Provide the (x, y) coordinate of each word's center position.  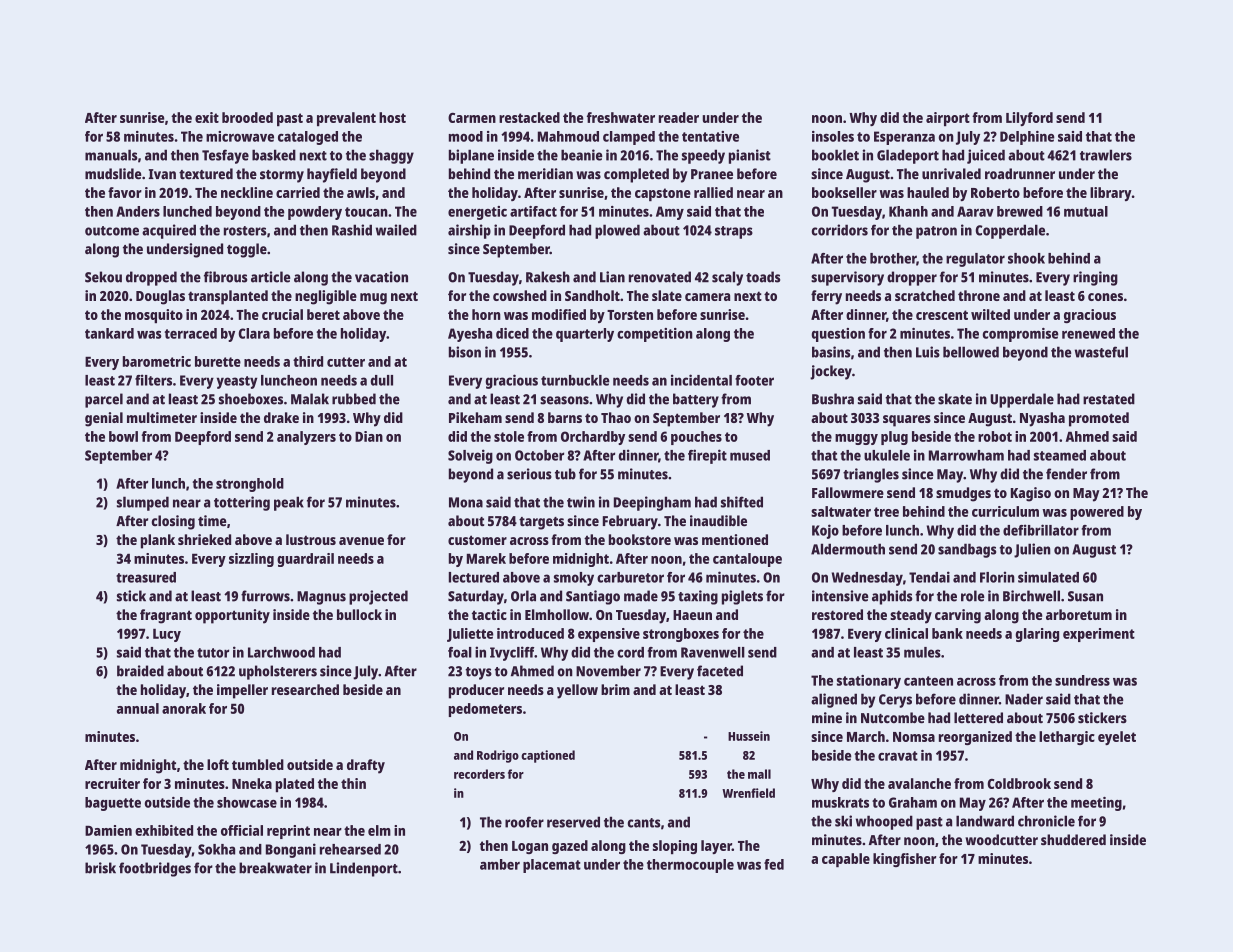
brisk (100, 868)
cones (1105, 297)
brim (615, 689)
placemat (552, 866)
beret (323, 314)
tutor (213, 653)
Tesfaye (225, 156)
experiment (1099, 635)
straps (734, 232)
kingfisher (904, 860)
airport (948, 119)
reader (679, 117)
